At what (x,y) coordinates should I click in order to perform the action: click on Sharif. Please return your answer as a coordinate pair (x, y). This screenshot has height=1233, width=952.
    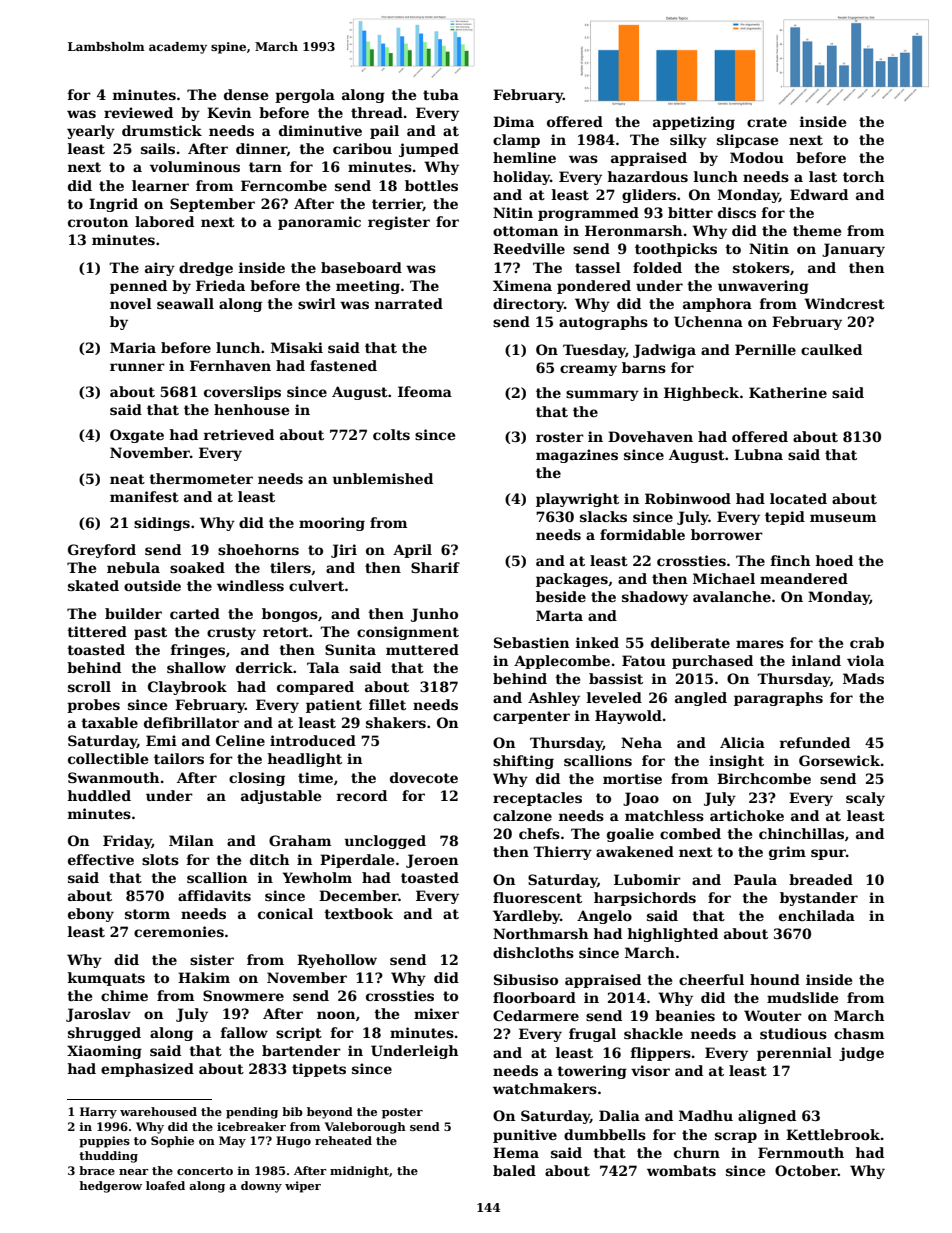
    Looking at the image, I should click on (435, 567).
